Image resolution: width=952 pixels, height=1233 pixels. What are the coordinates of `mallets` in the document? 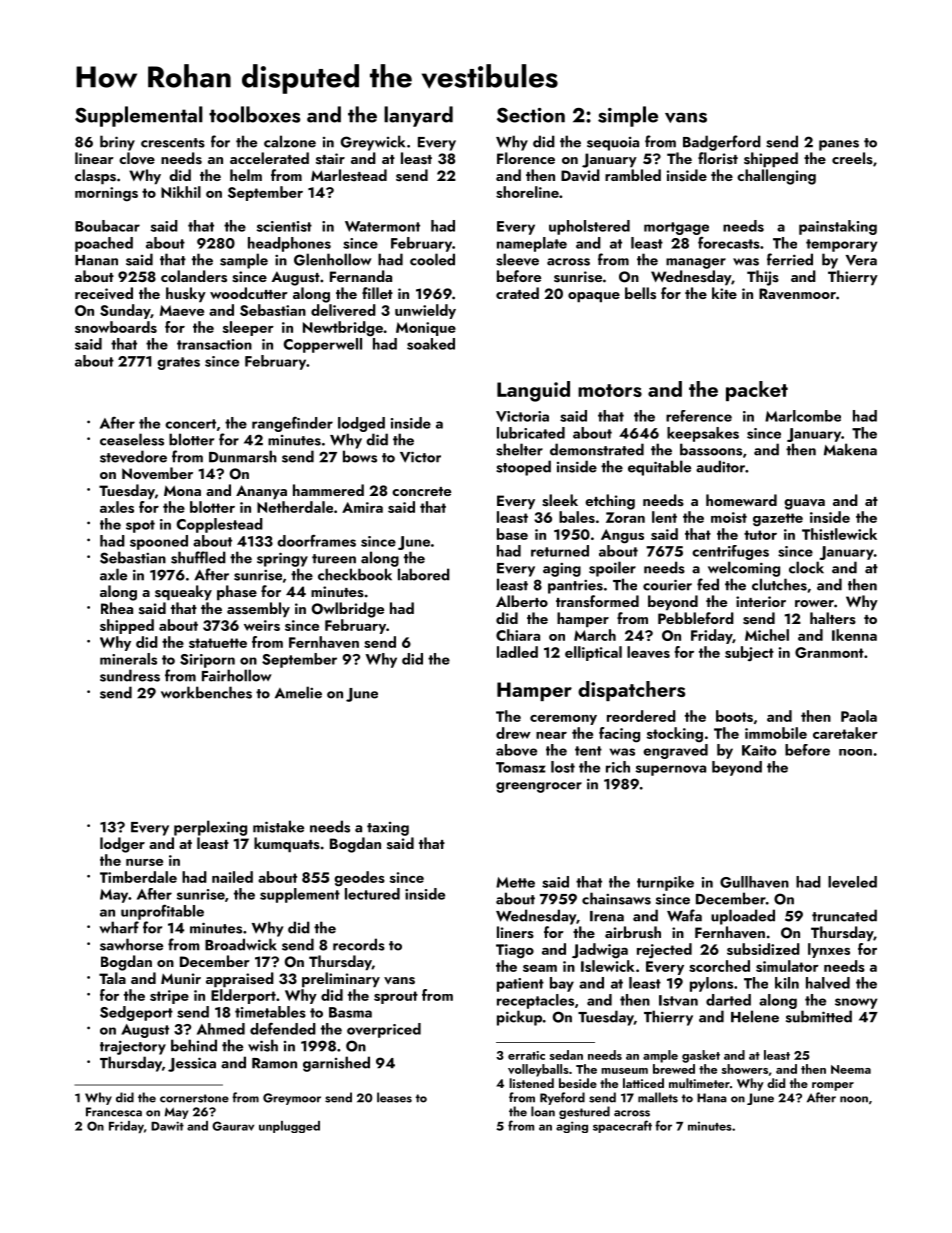 It's located at (658, 1097).
